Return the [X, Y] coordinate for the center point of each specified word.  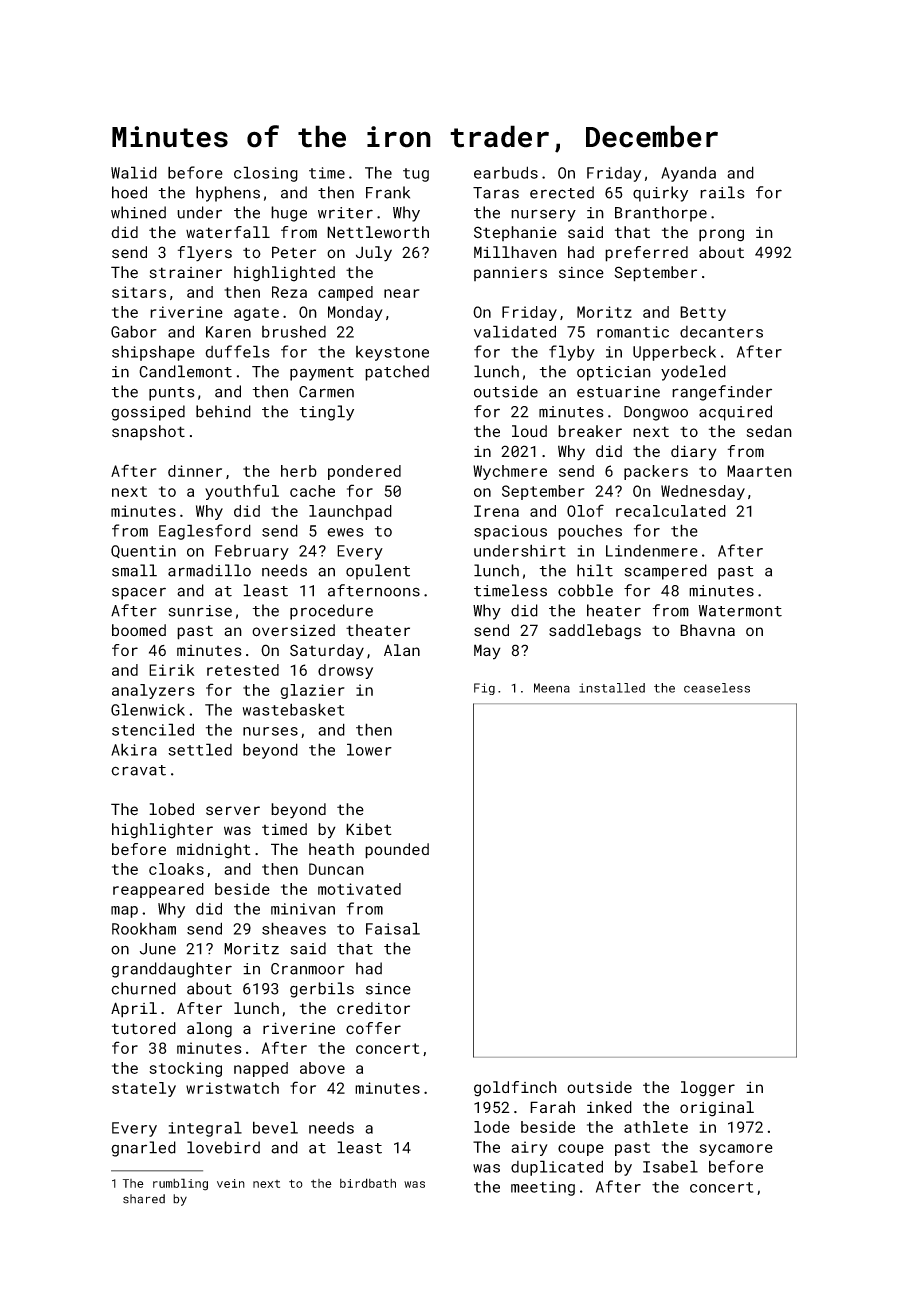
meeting [543, 1188]
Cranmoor [308, 969]
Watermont [740, 611]
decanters [721, 332]
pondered [364, 472]
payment [322, 374]
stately [144, 1089]
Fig [484, 689]
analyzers [153, 691]
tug [416, 175]
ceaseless [717, 688]
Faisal [393, 928]
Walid [134, 172]
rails [722, 192]
